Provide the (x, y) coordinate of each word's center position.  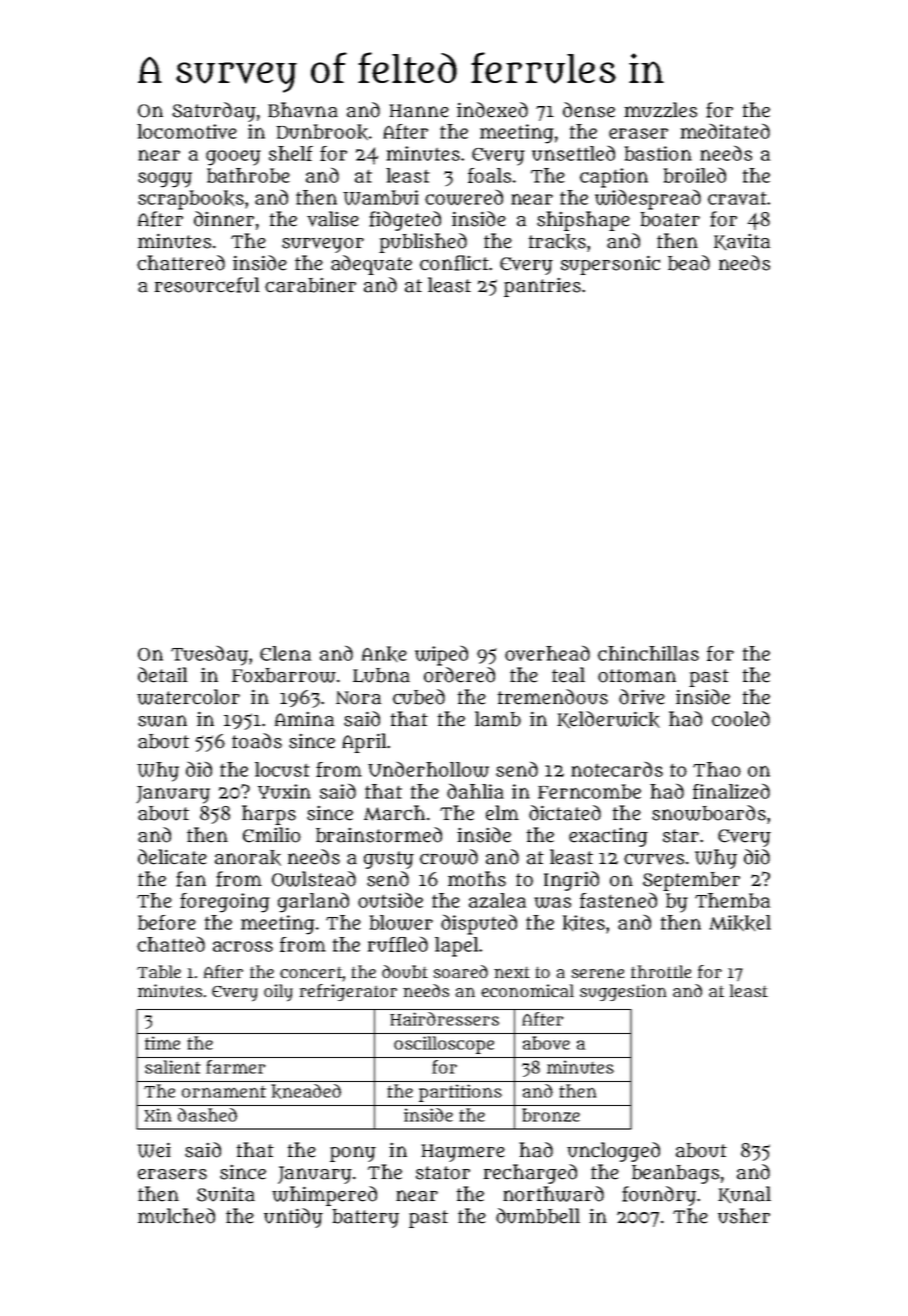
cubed (419, 697)
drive (642, 697)
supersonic (610, 265)
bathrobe (248, 175)
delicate (172, 857)
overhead (547, 653)
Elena (285, 653)
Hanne (419, 111)
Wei (154, 1150)
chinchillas (648, 653)
